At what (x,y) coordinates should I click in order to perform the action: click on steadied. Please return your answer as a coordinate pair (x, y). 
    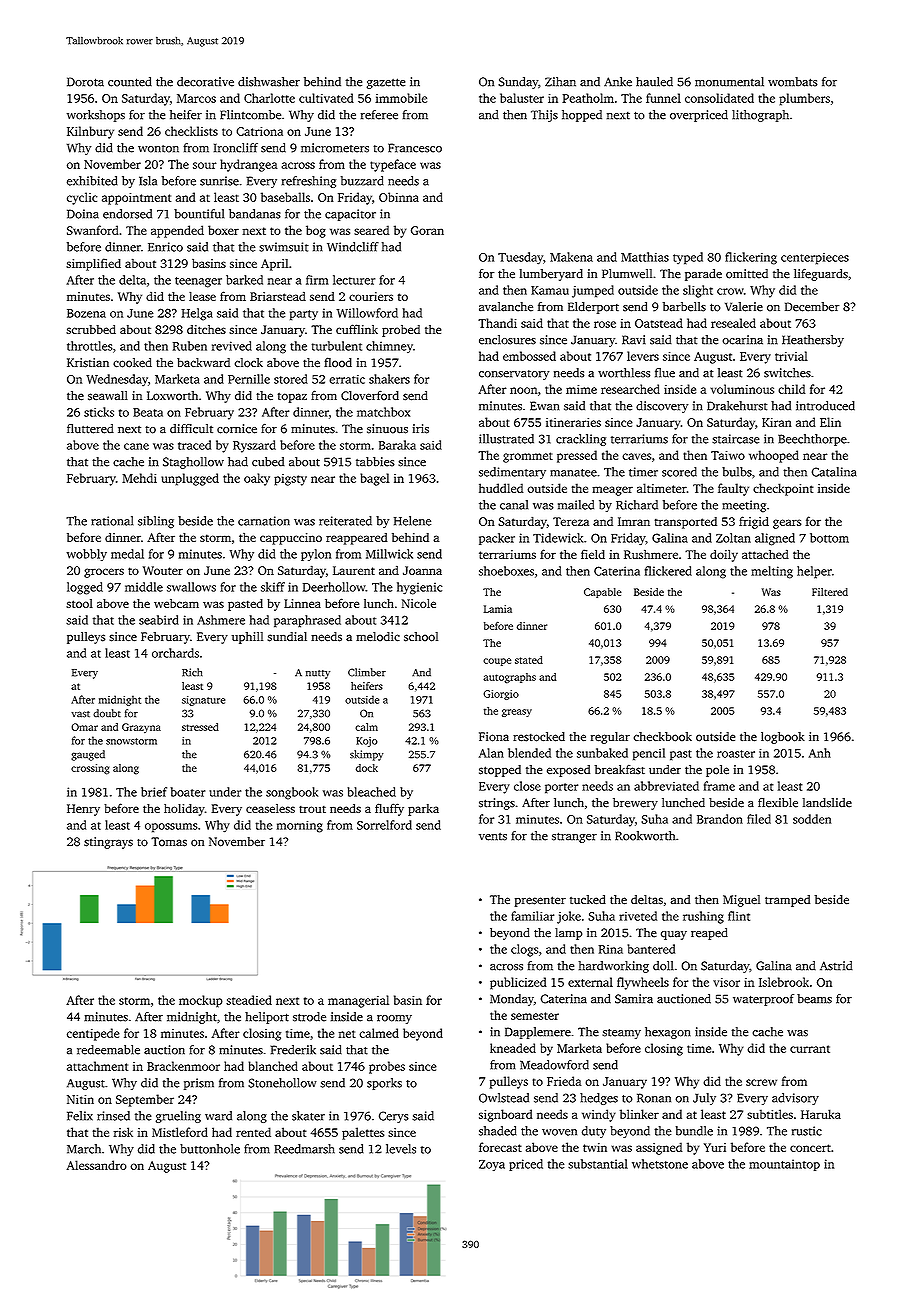
    Looking at the image, I should click on (249, 1000).
